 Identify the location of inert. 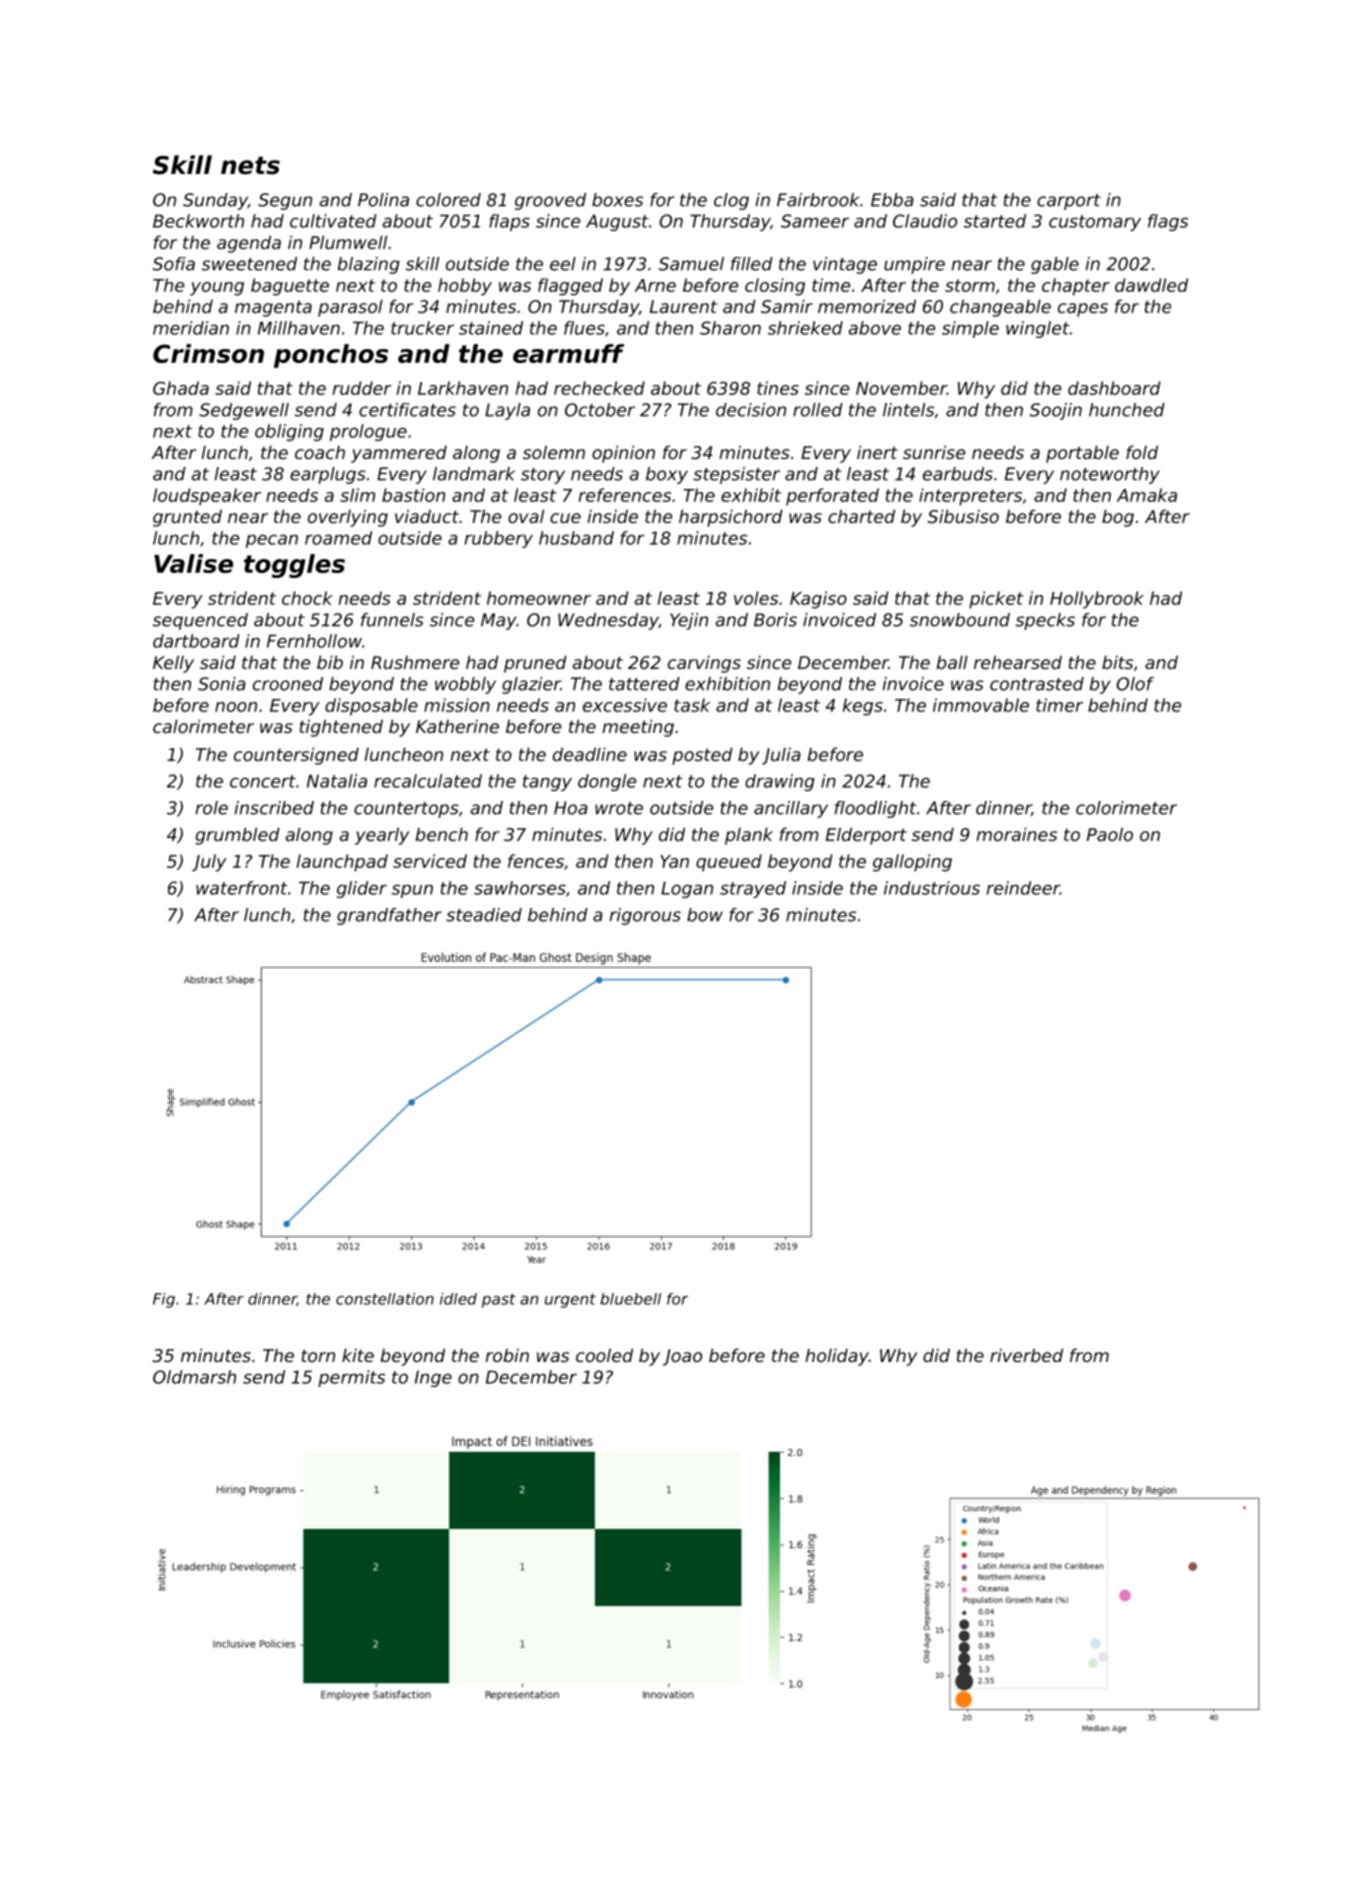
(877, 452).
